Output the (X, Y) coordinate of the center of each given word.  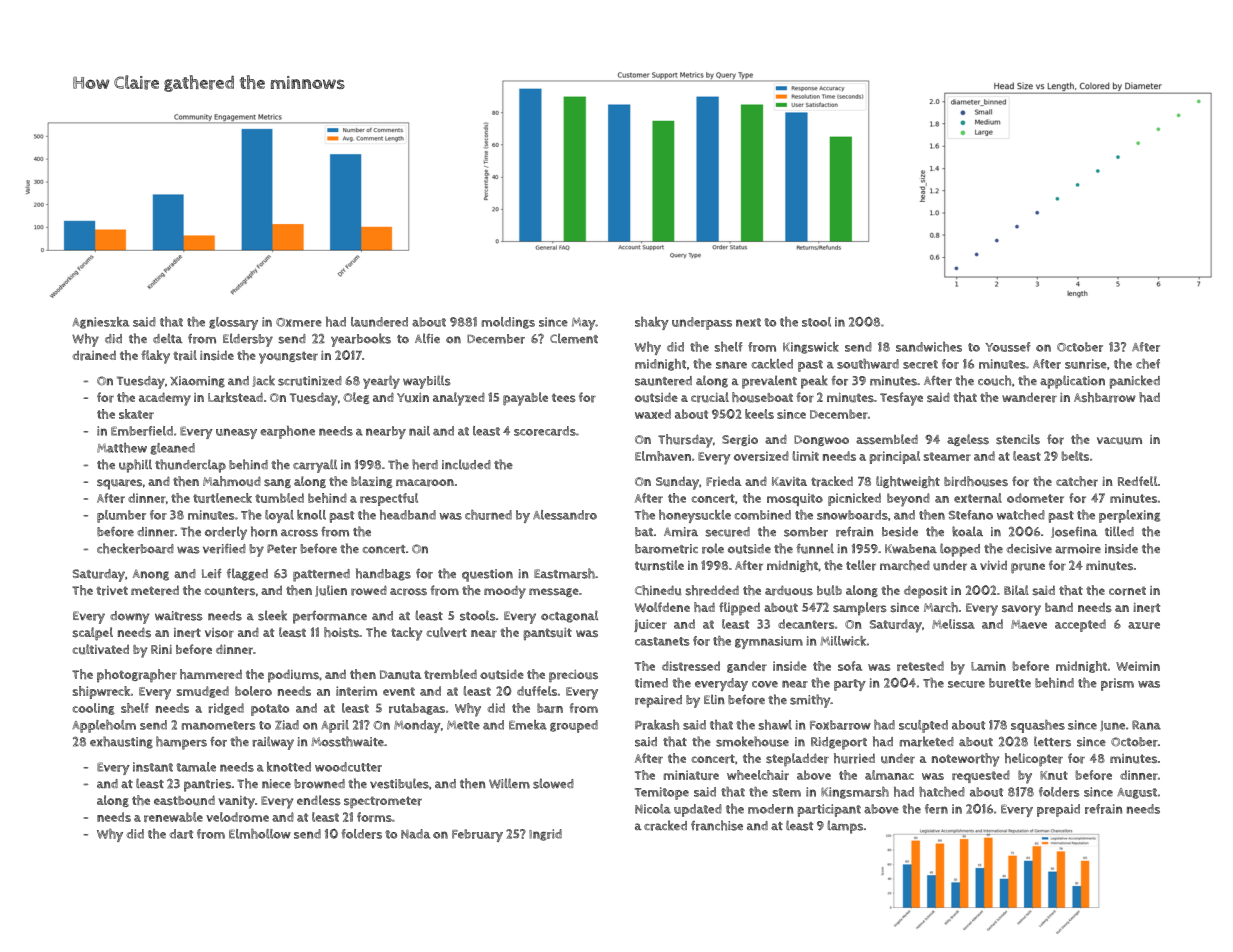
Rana (1146, 725)
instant (153, 767)
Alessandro (565, 515)
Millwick (843, 641)
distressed (691, 666)
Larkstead (235, 397)
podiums (293, 675)
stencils (1018, 439)
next (748, 322)
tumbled (279, 498)
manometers (218, 725)
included (466, 464)
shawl (775, 725)
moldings (508, 323)
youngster (288, 357)
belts (1075, 456)
